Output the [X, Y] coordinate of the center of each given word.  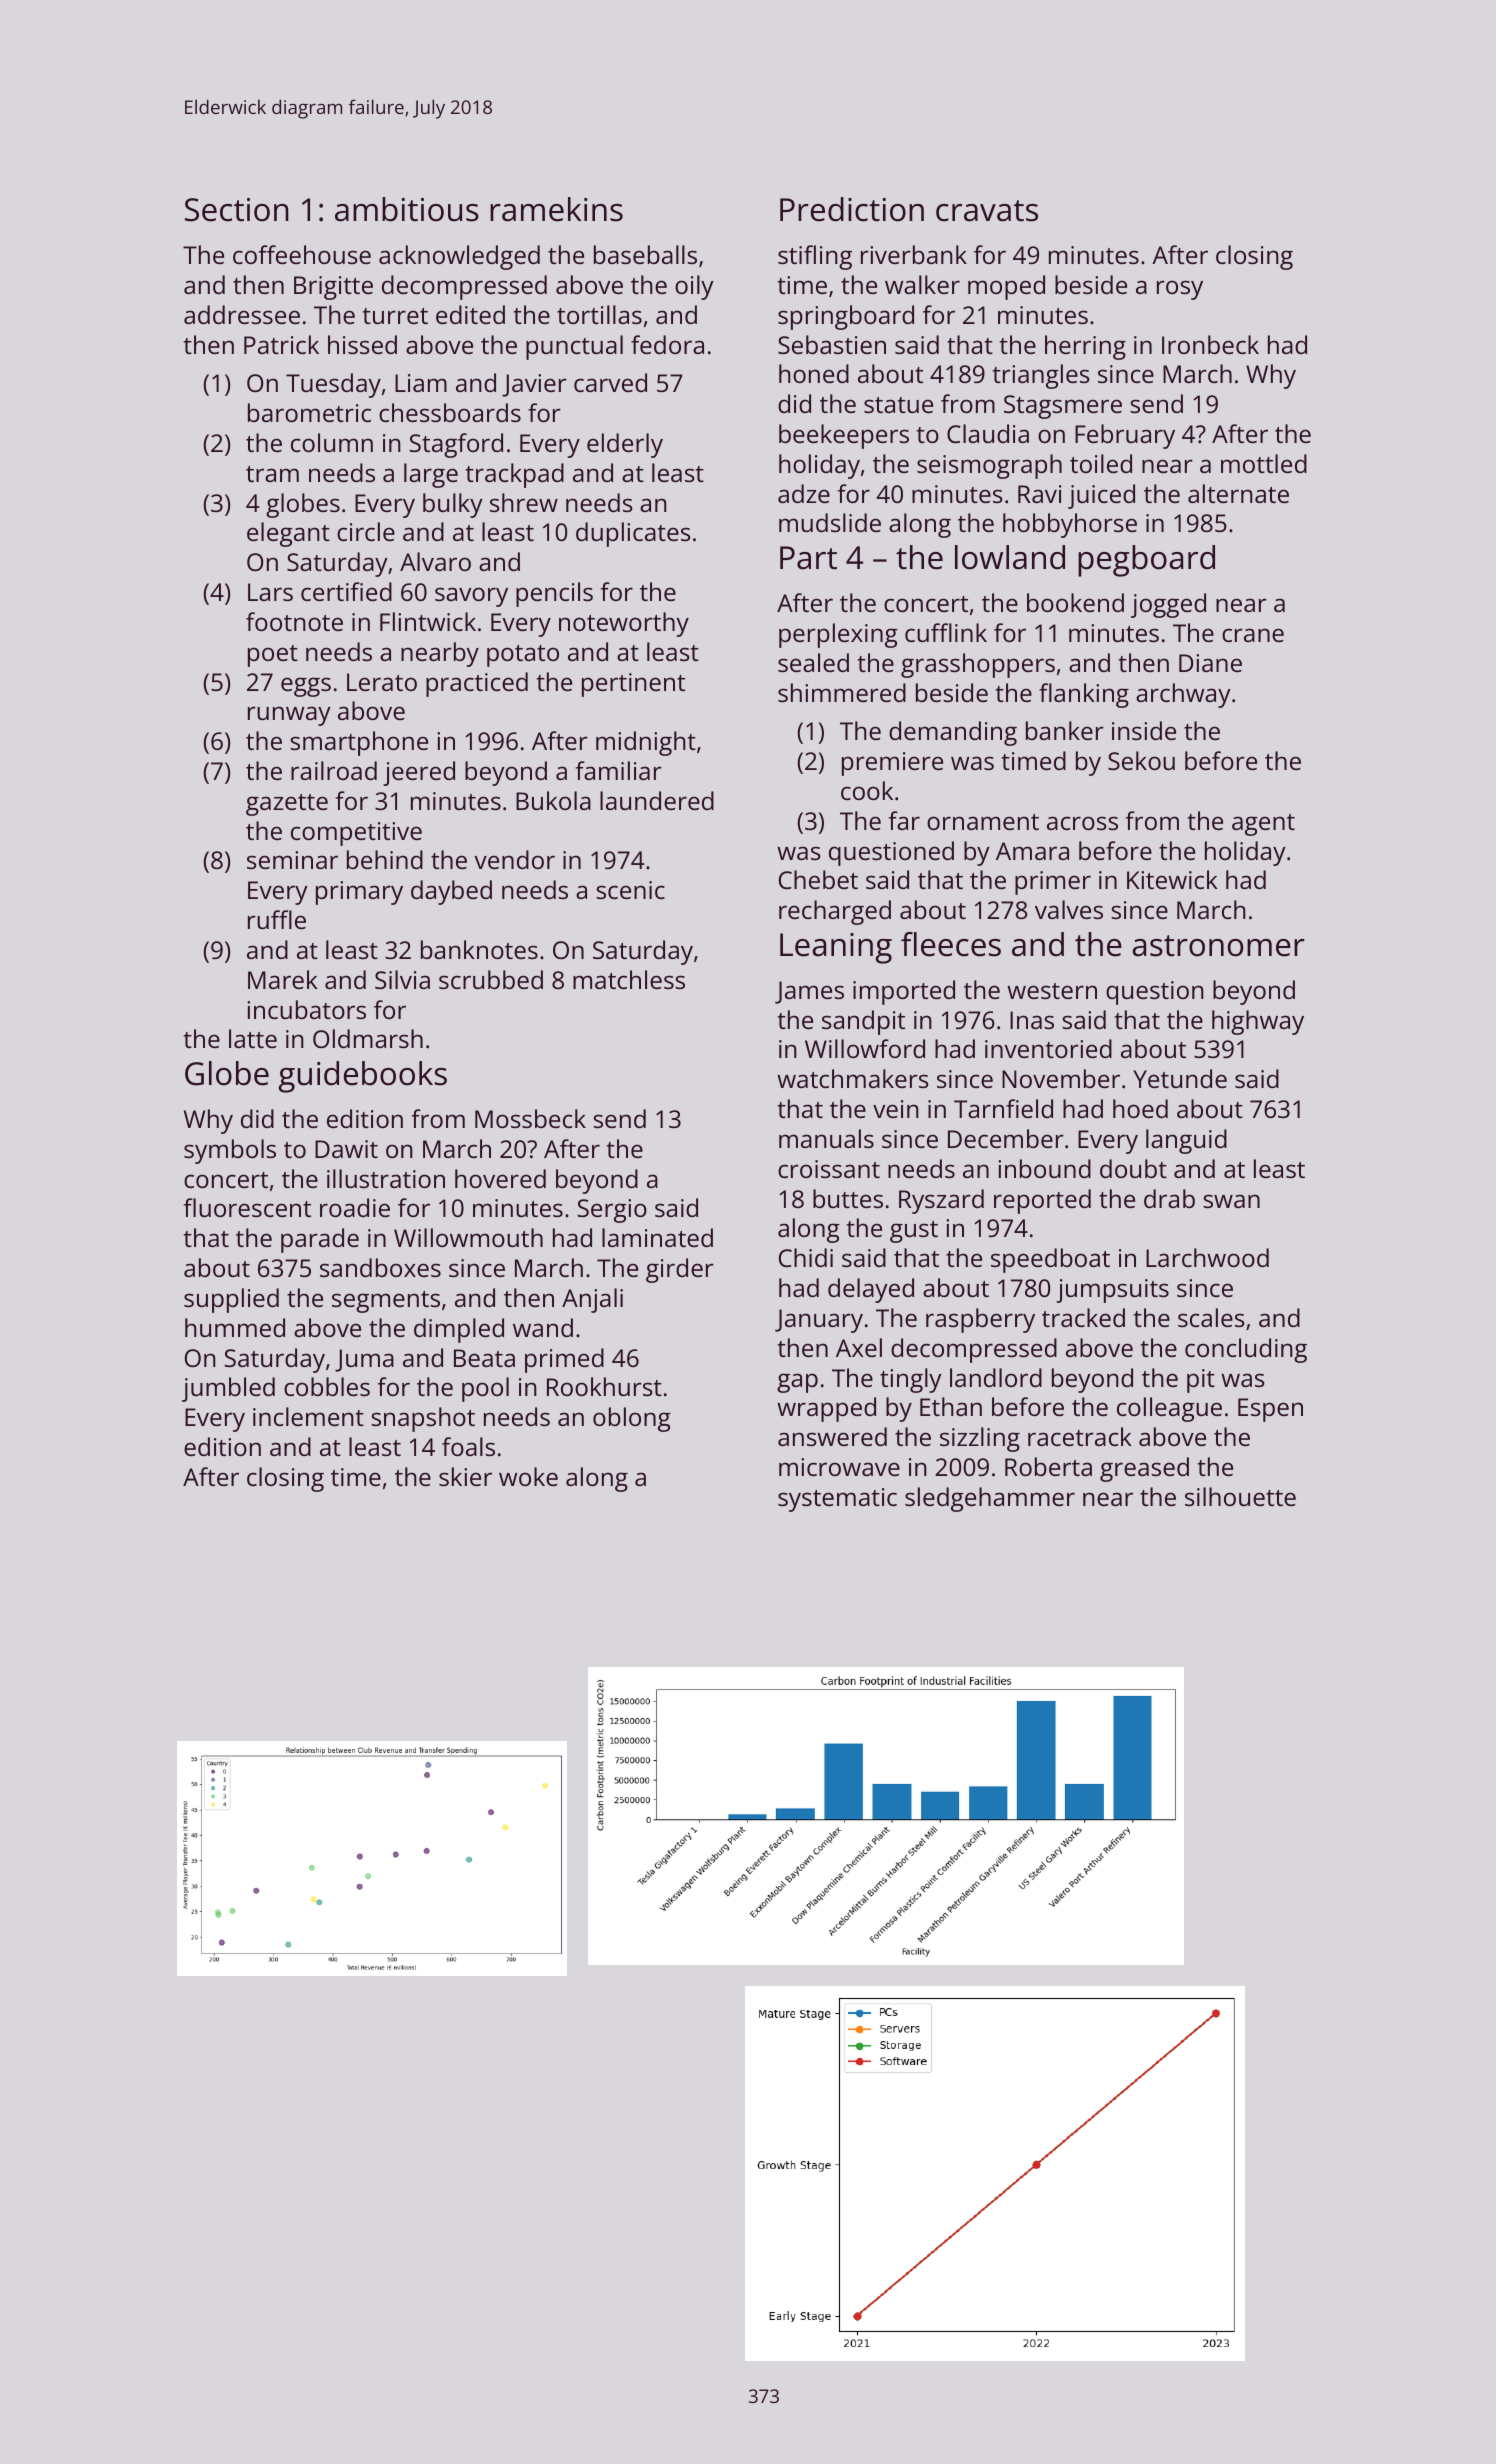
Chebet [818, 879]
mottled [1264, 463]
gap [797, 1383]
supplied [231, 1300]
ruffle [277, 919]
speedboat [1050, 1260]
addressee [242, 314]
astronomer [1218, 946]
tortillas [599, 314]
